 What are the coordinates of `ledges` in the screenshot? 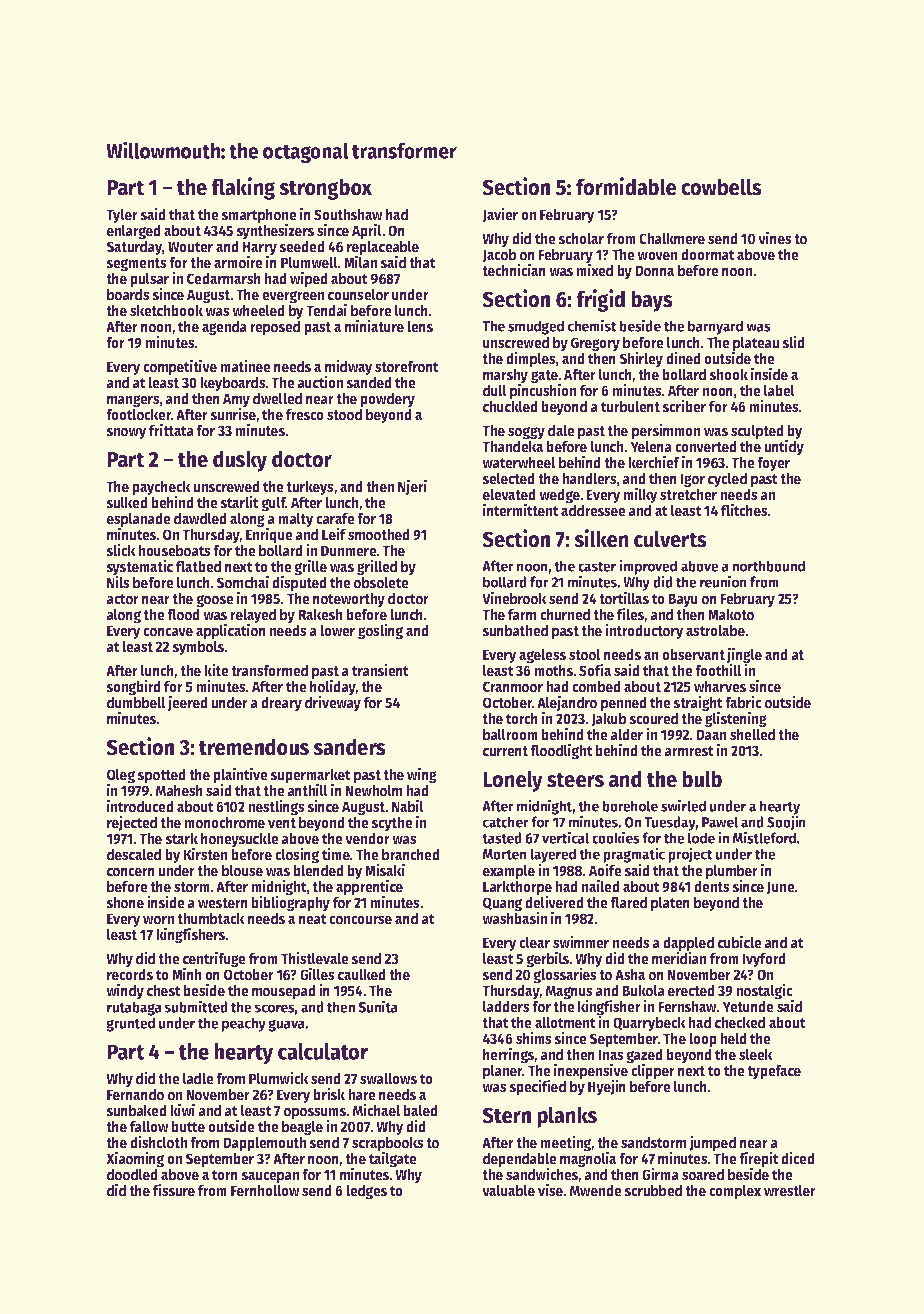 It's located at (366, 1192).
